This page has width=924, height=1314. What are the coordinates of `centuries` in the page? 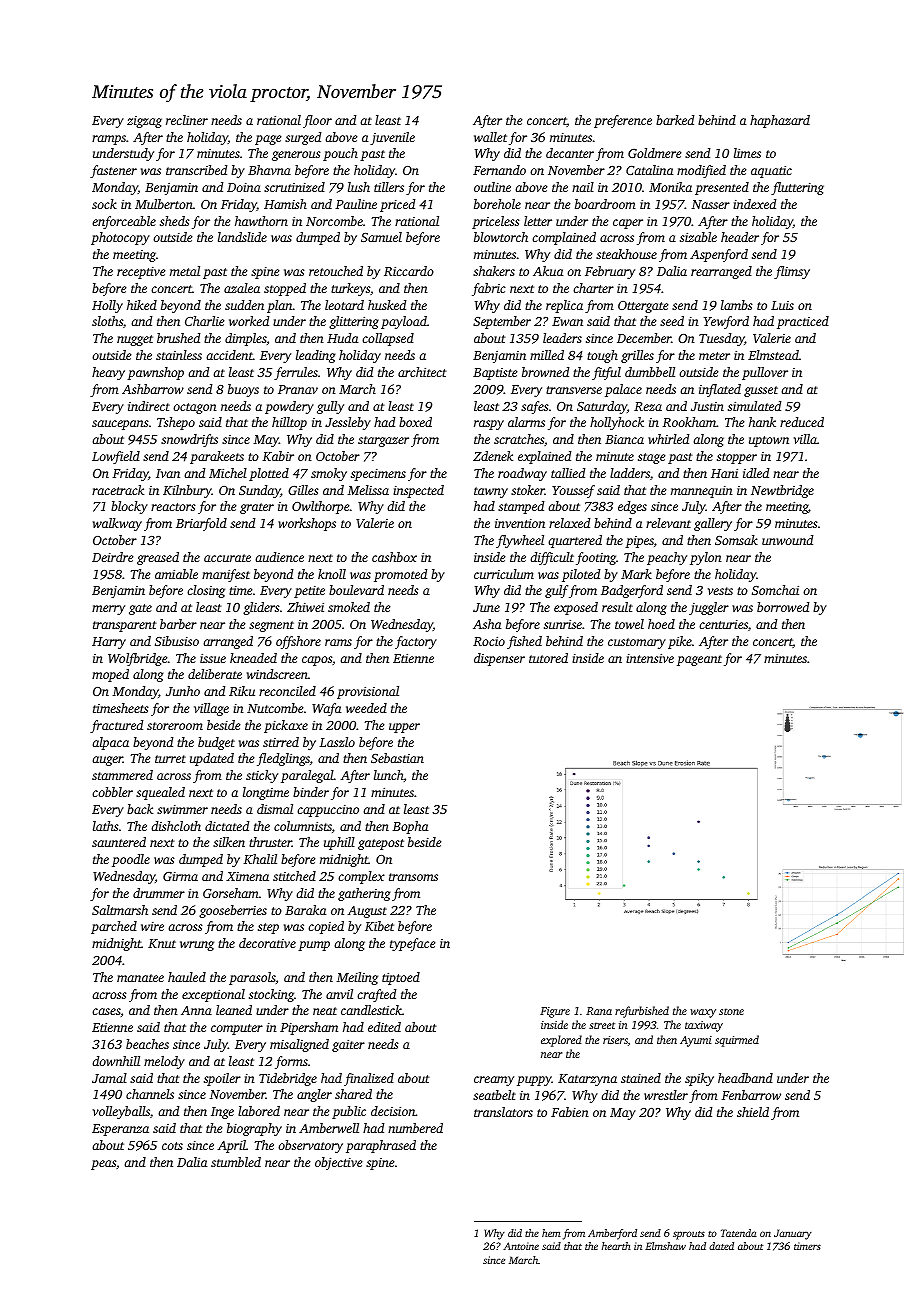 It's located at (723, 624).
